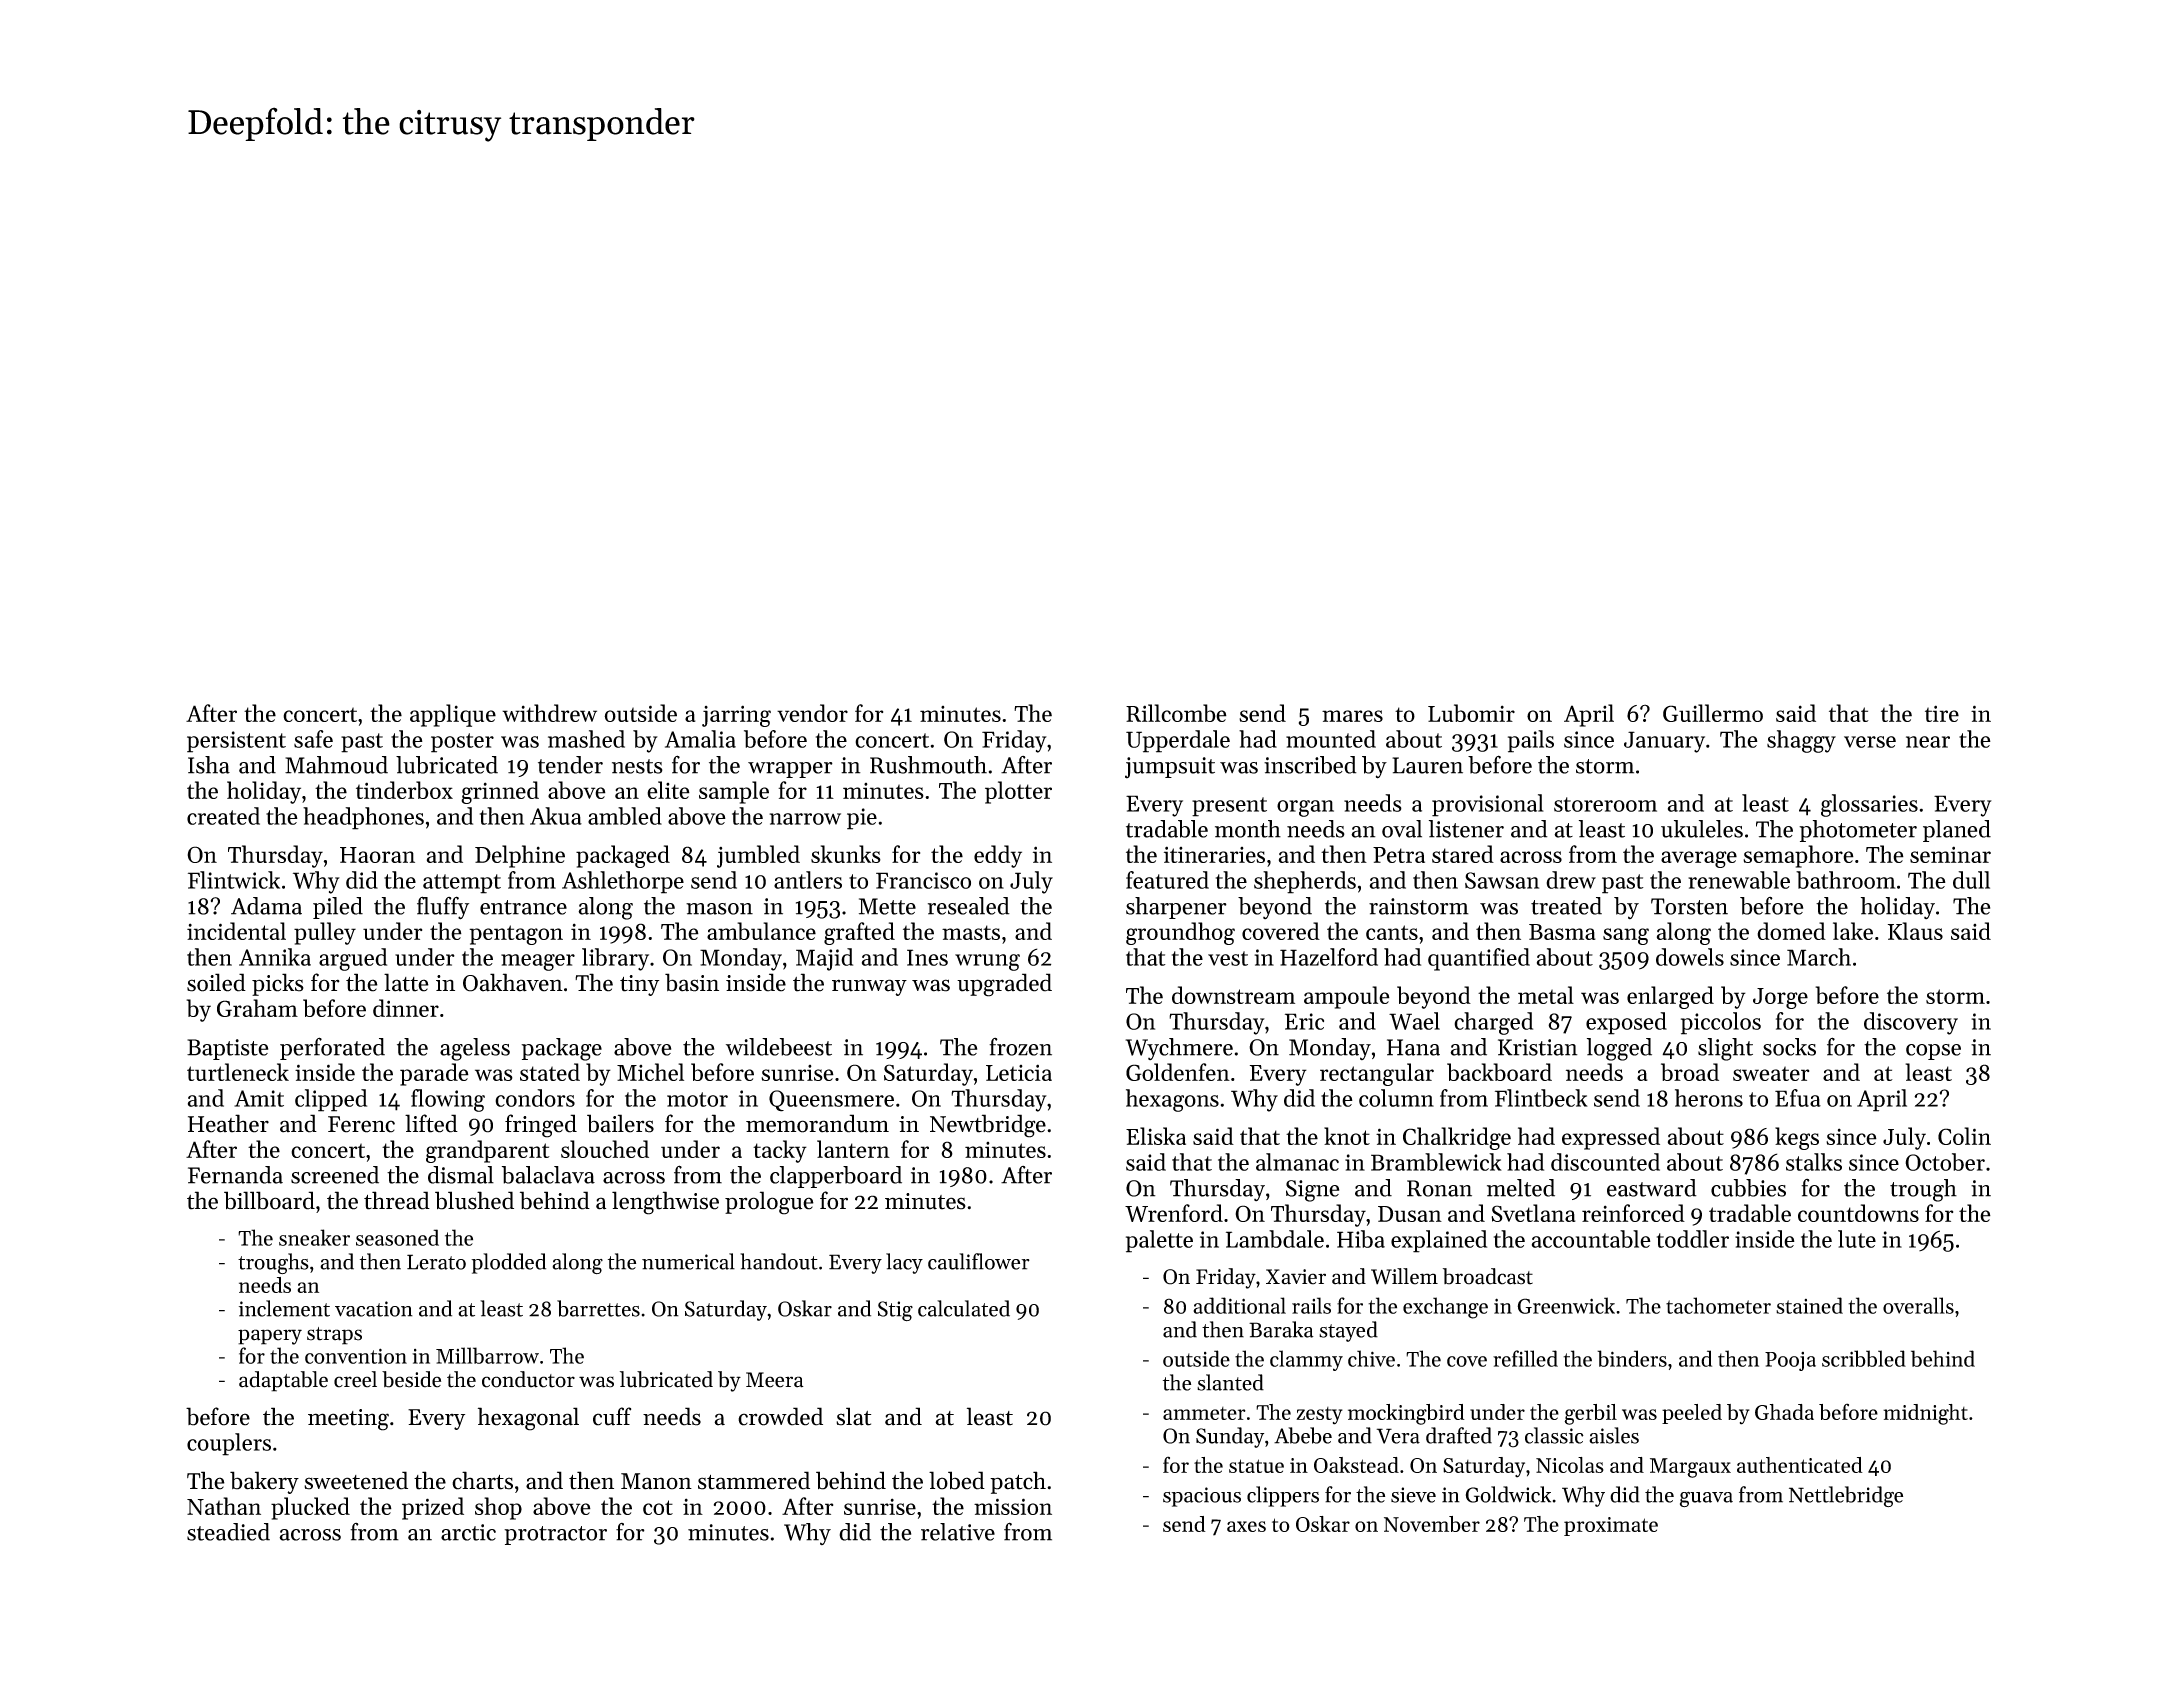 The width and height of the screenshot is (2178, 1683). I want to click on Klaus, so click(1915, 931).
